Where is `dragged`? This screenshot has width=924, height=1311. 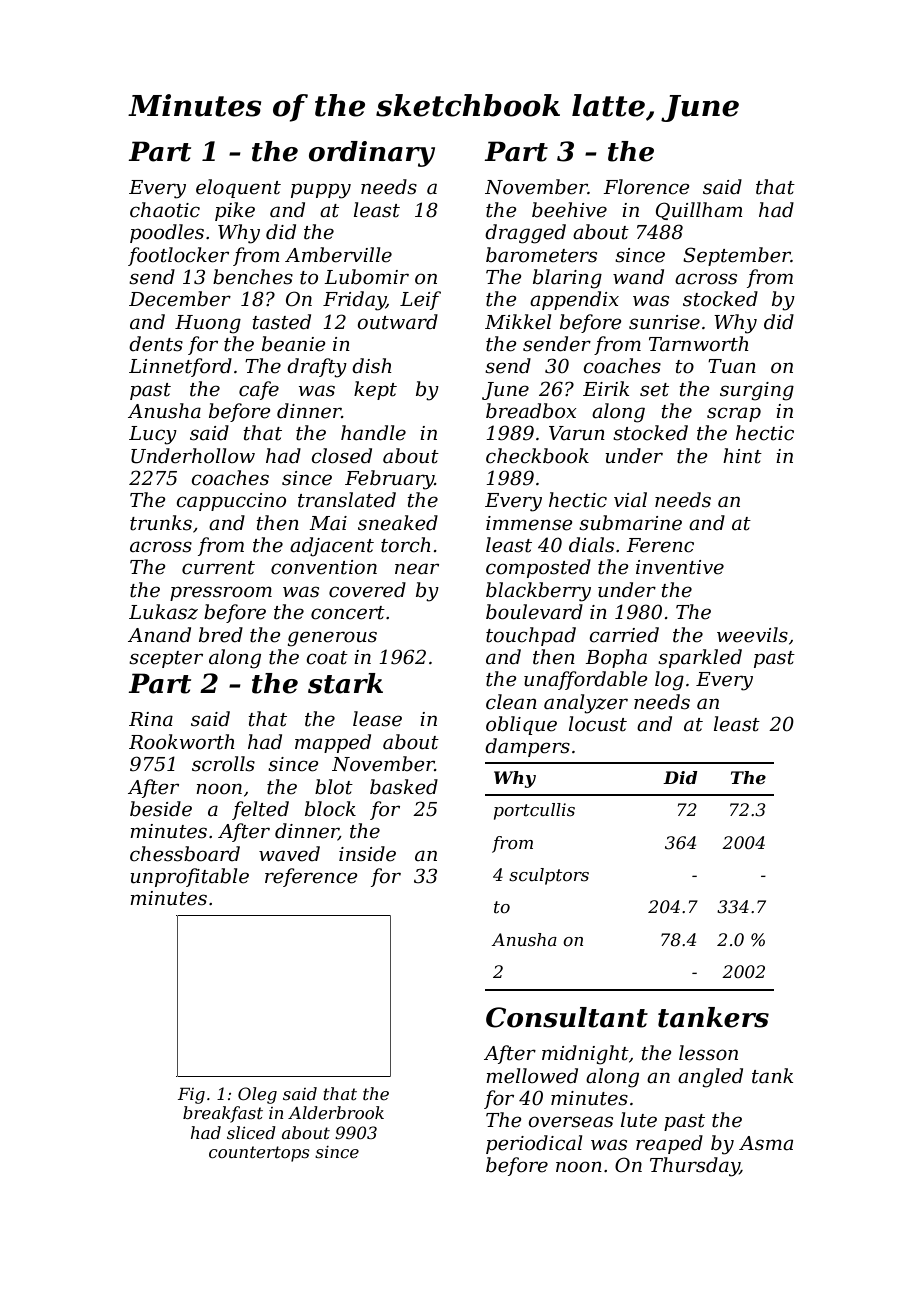
dragged is located at coordinates (525, 234).
